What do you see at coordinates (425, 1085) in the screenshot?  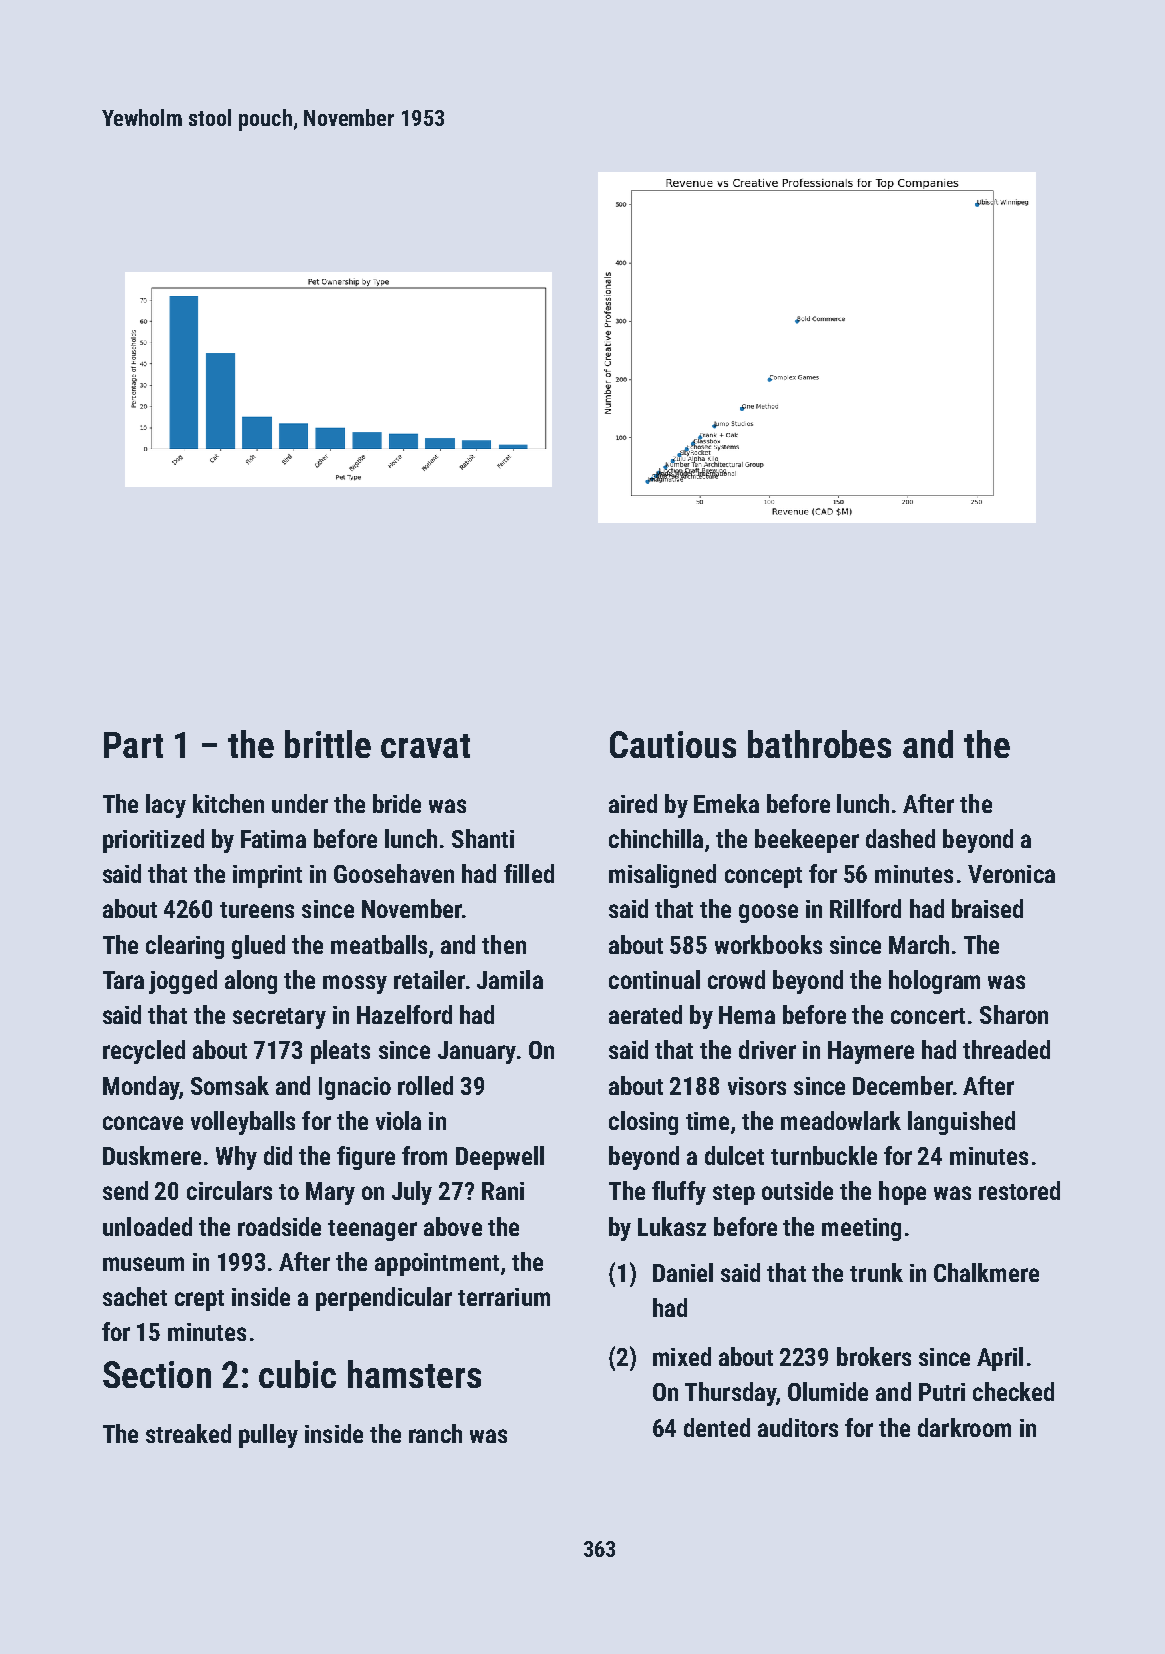 I see `rolled` at bounding box center [425, 1085].
